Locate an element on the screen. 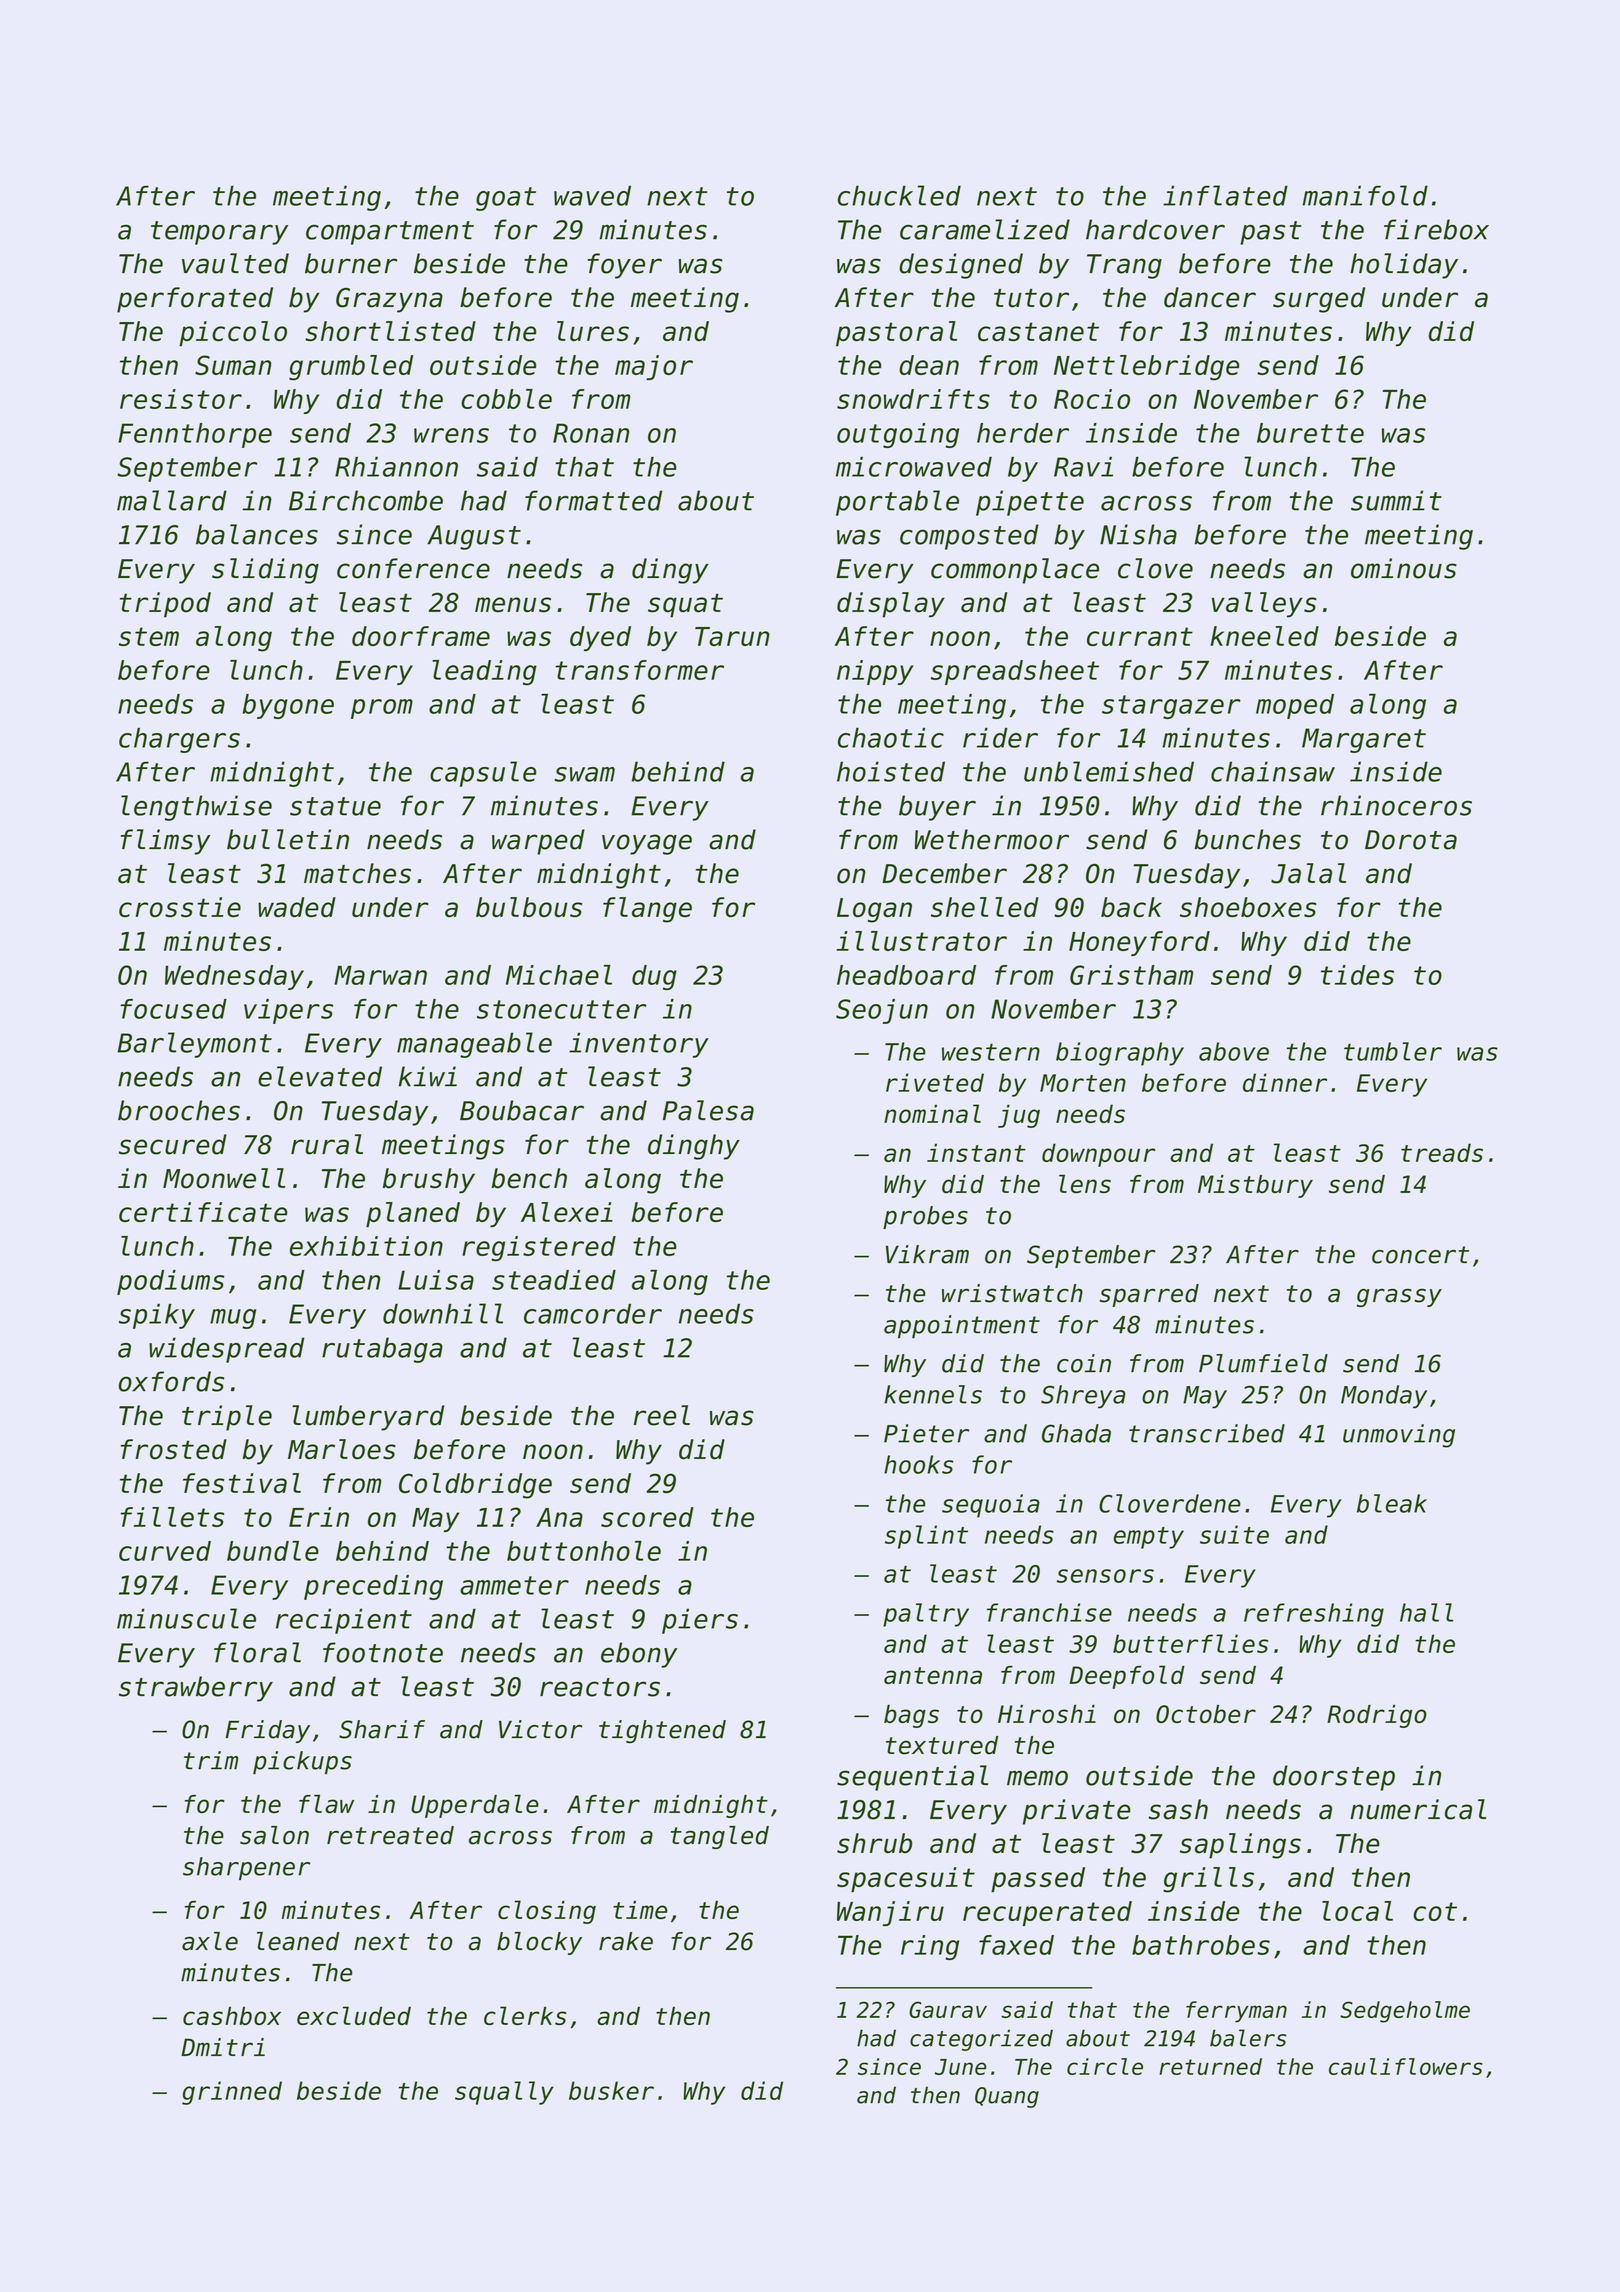 The width and height of the screenshot is (1620, 2292). holiday is located at coordinates (1404, 266).
